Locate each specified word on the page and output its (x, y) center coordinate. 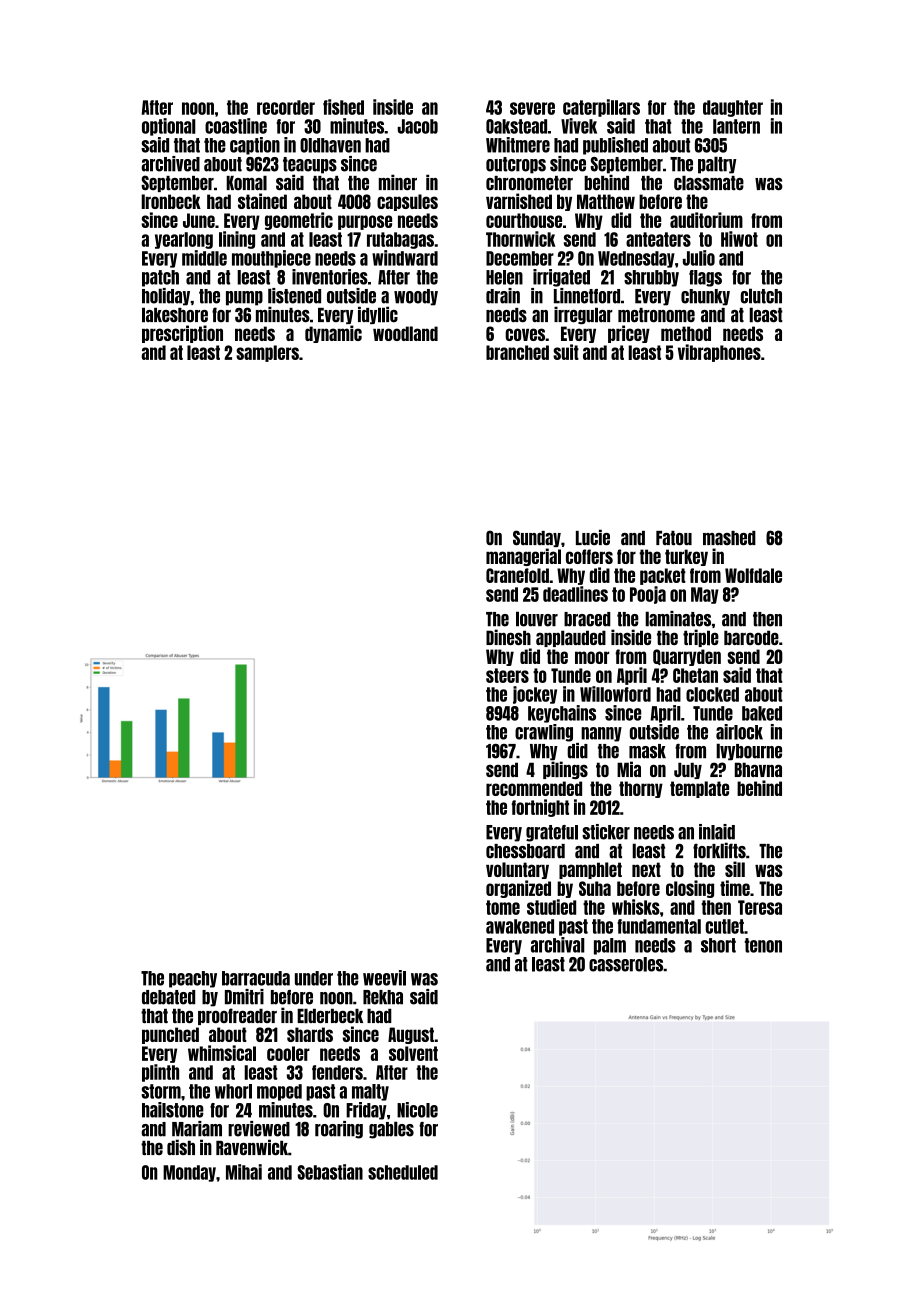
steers (507, 675)
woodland (405, 333)
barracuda (256, 978)
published (615, 146)
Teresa (760, 907)
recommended (534, 788)
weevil (384, 978)
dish (181, 1147)
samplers (267, 353)
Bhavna (758, 769)
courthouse (524, 220)
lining (237, 240)
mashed (729, 538)
